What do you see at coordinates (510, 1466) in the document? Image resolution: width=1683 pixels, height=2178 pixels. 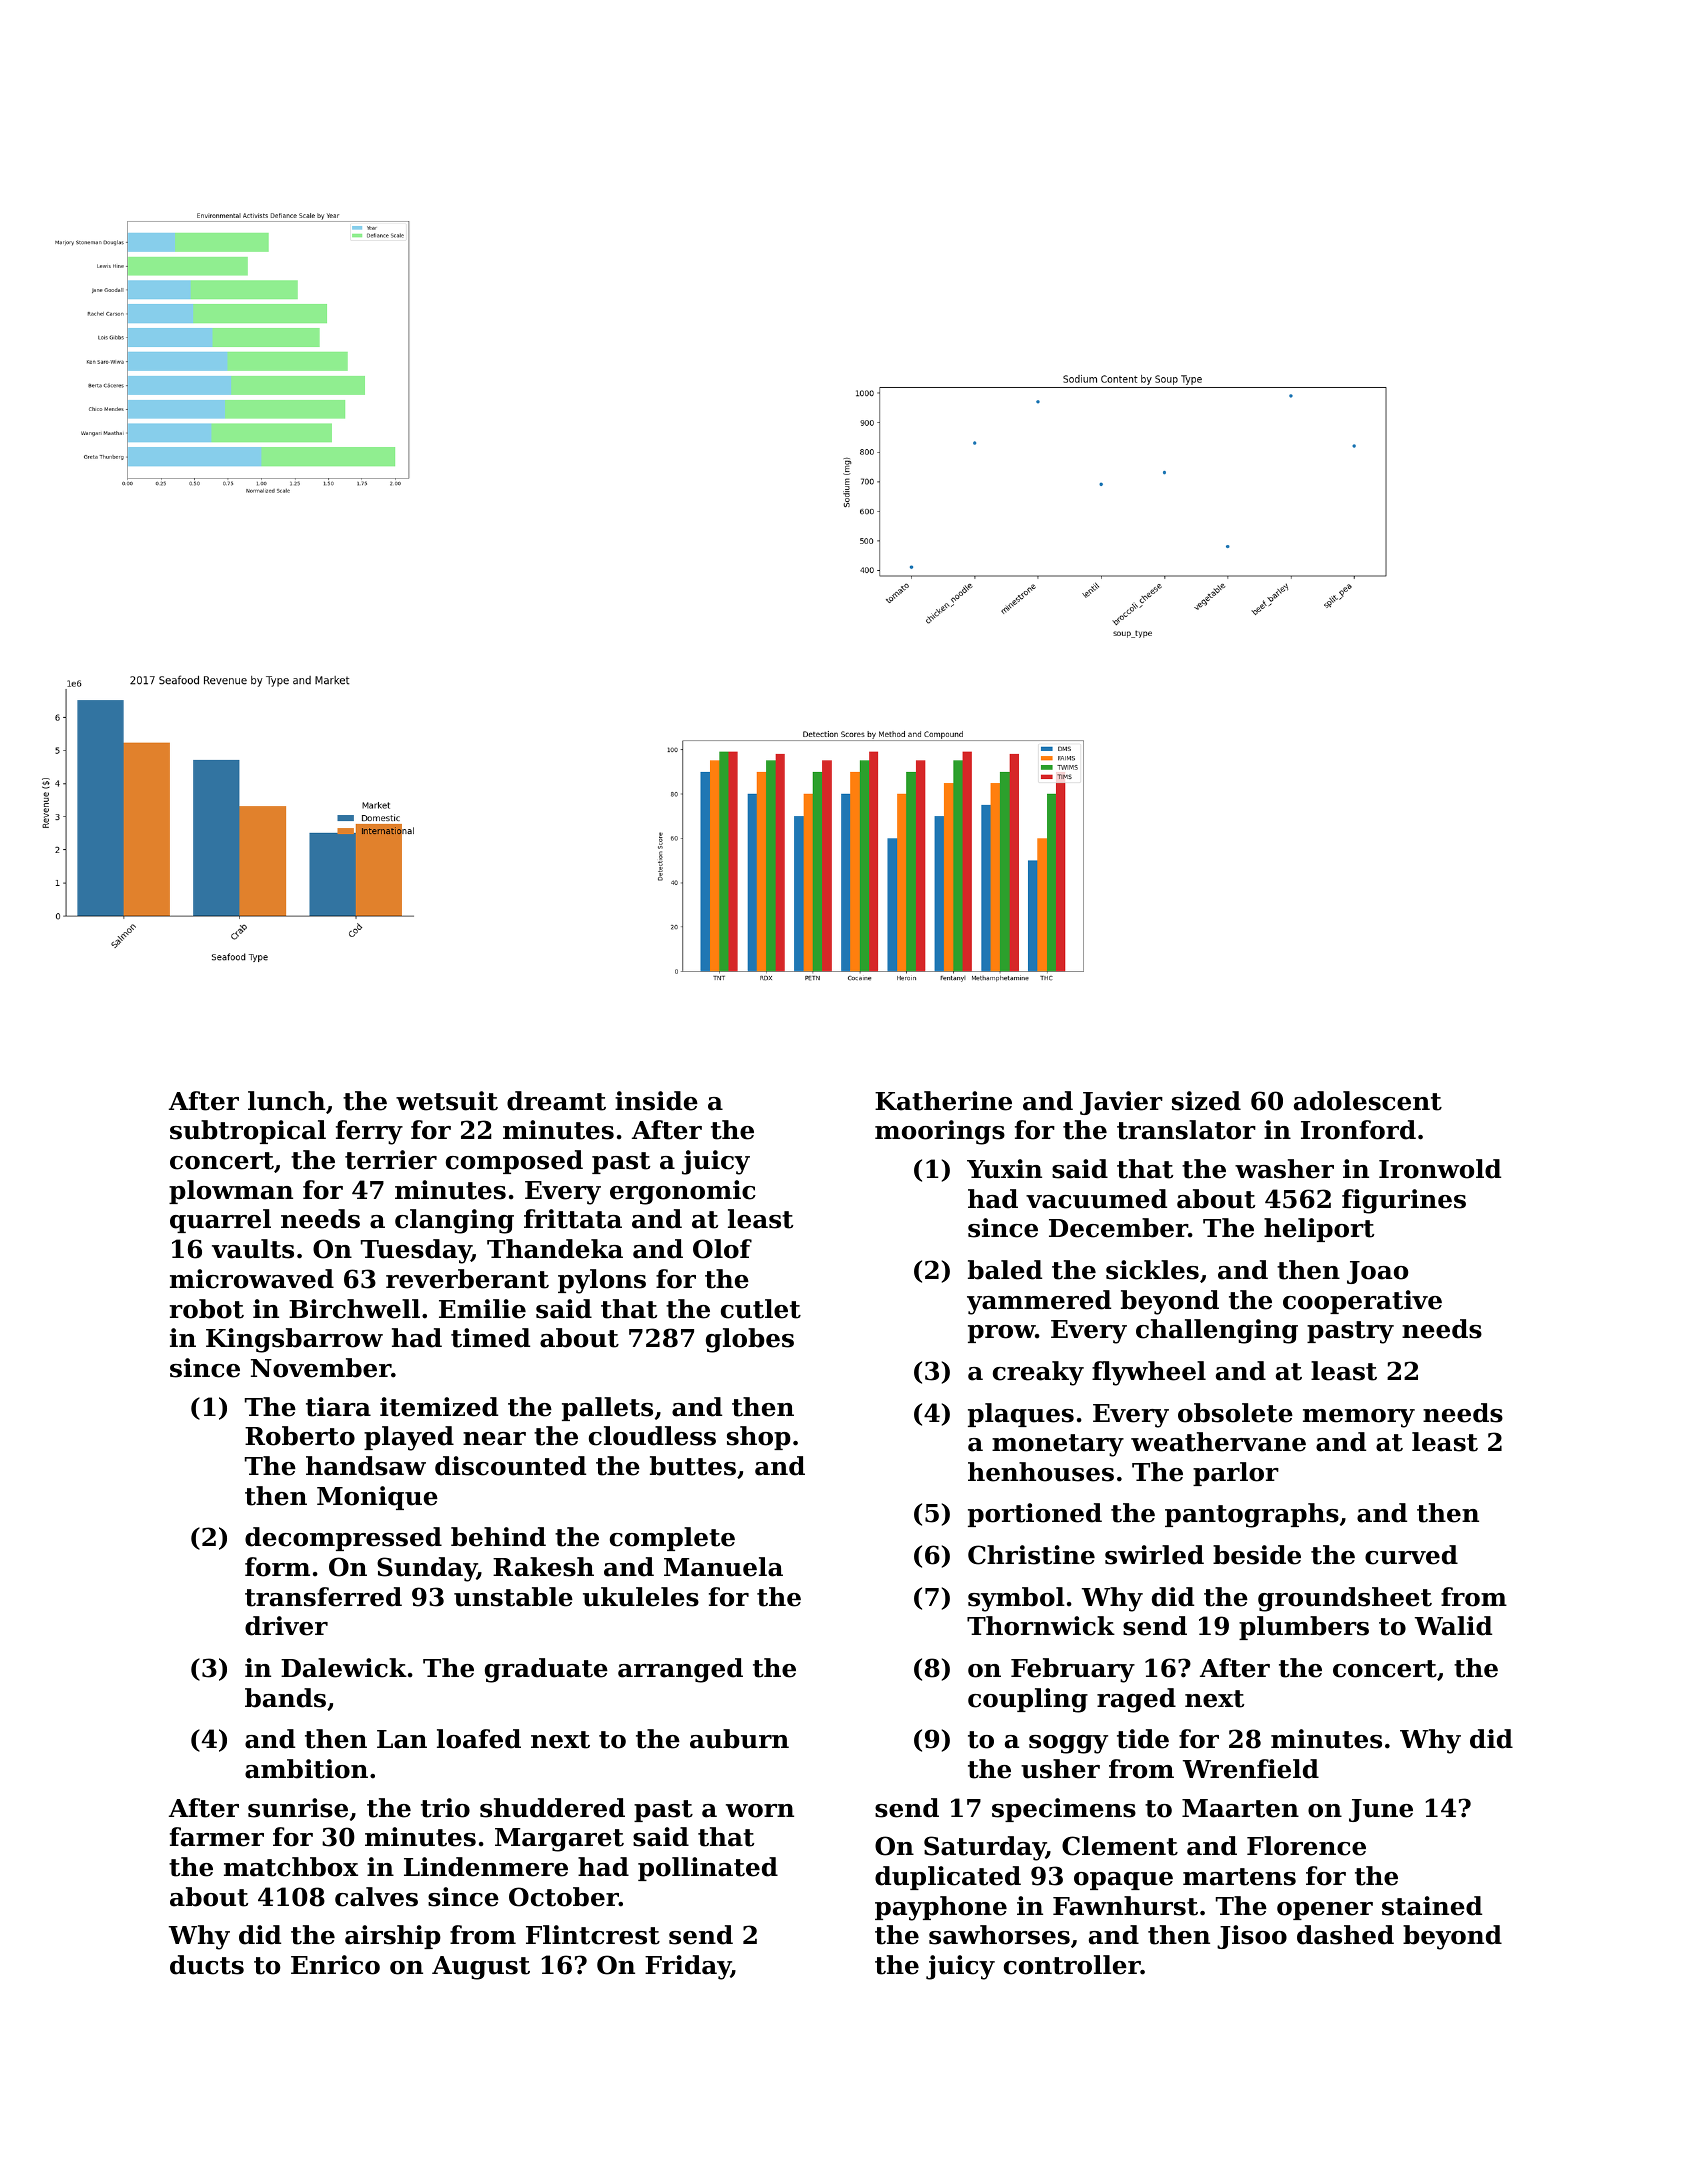 I see `discounted` at bounding box center [510, 1466].
